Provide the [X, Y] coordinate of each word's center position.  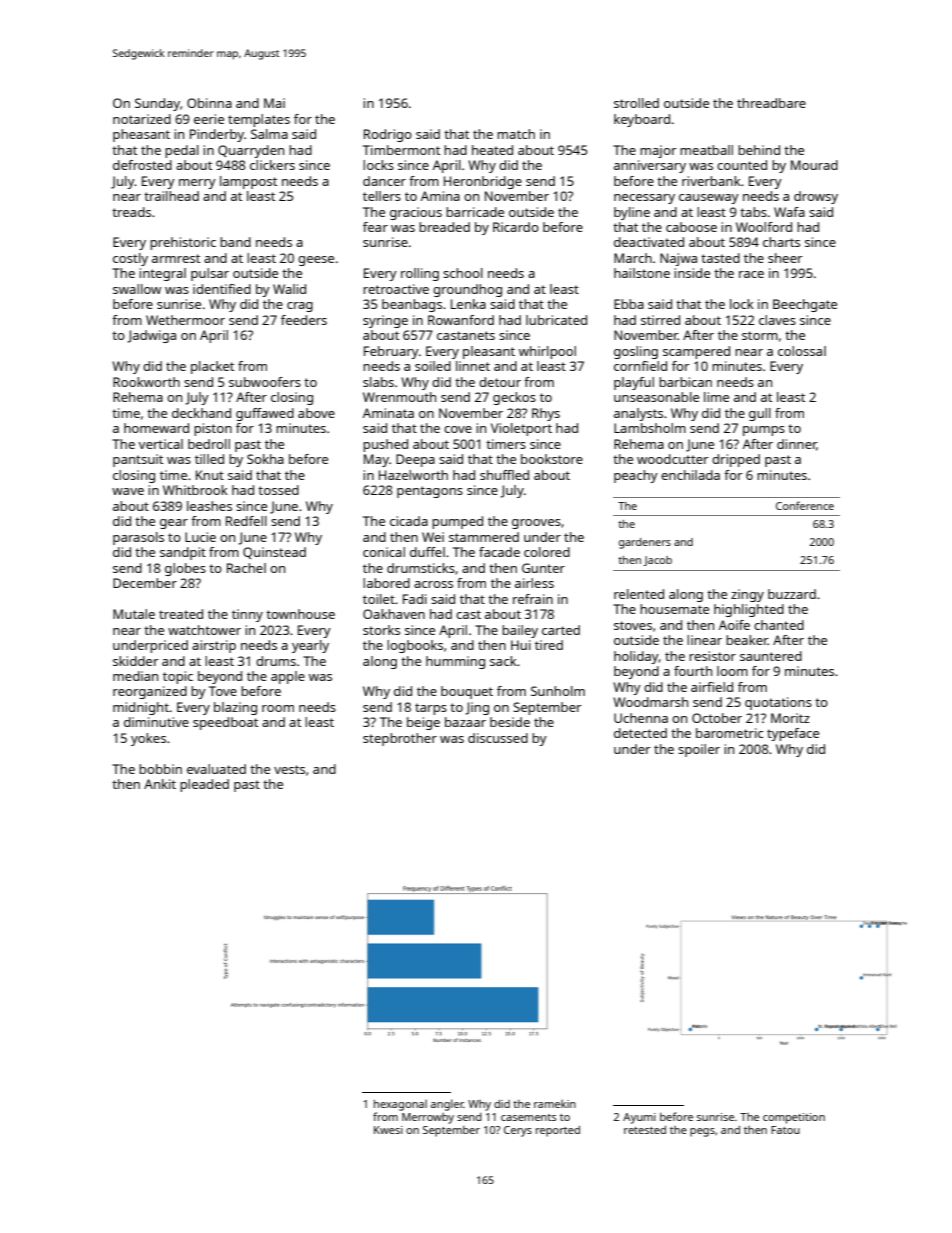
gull [760, 414]
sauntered [771, 656]
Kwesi [388, 1130]
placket [212, 367]
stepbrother [400, 739]
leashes [209, 506]
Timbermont [401, 150]
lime [716, 397]
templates [259, 120]
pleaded [204, 785]
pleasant [489, 352]
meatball [706, 150]
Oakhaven [394, 614]
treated [181, 614]
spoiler [699, 750]
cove [458, 429]
